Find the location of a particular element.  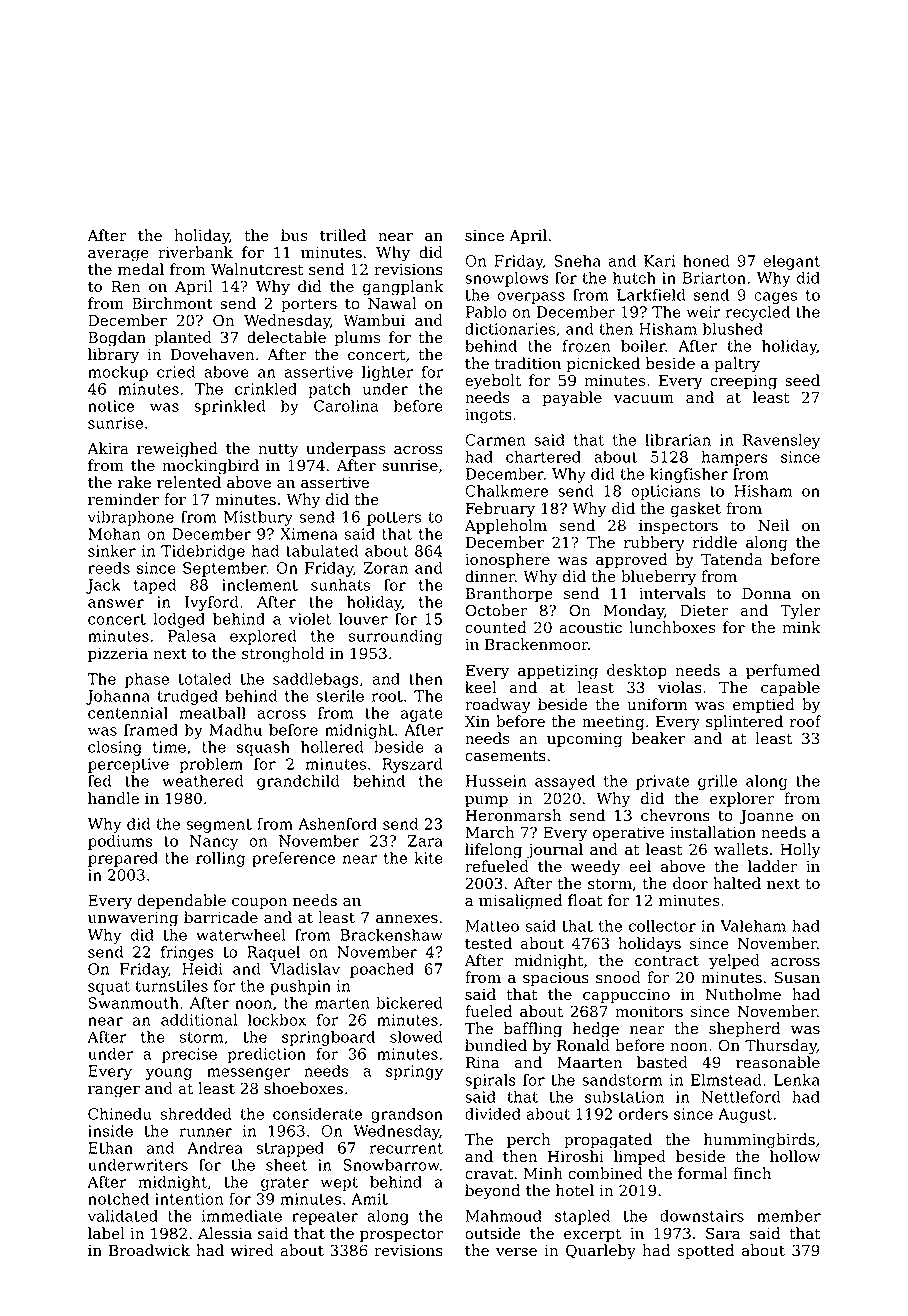

totaled is located at coordinates (204, 679).
